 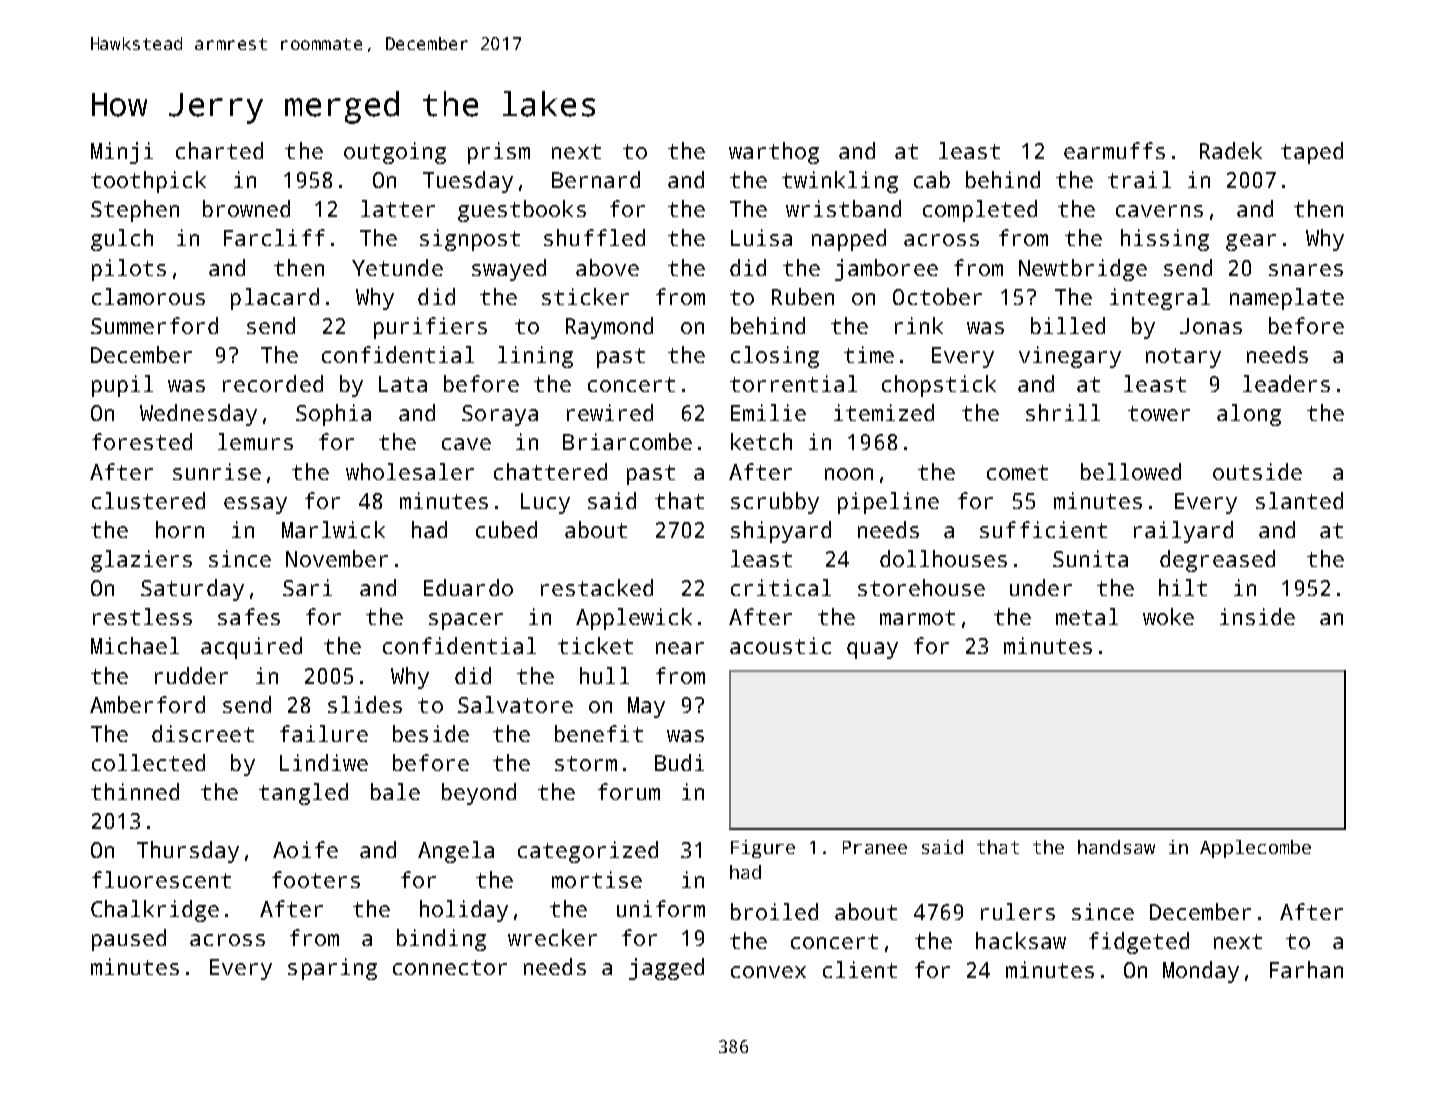 What do you see at coordinates (666, 969) in the page?
I see `jagged` at bounding box center [666, 969].
